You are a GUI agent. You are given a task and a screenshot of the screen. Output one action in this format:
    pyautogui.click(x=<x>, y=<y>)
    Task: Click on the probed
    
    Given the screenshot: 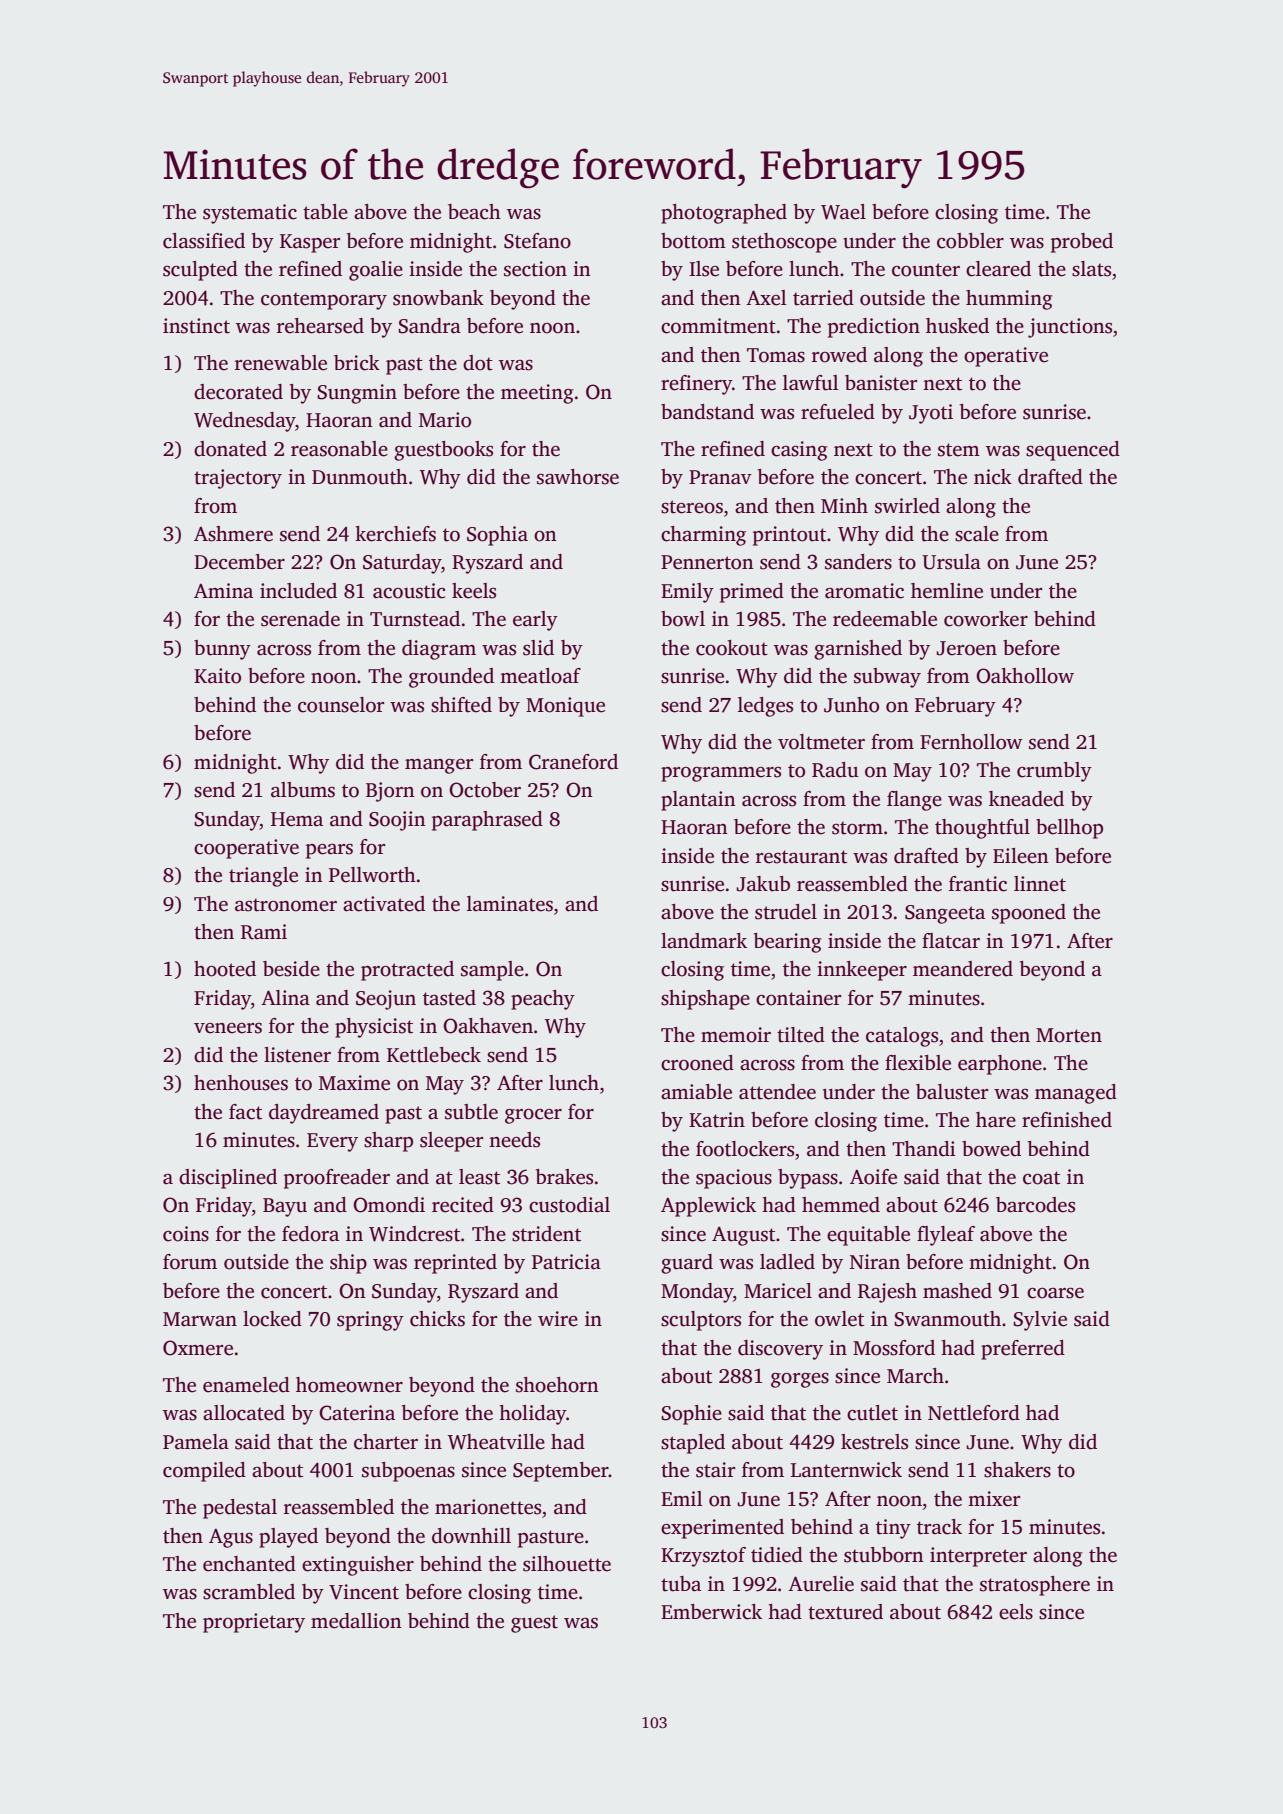 What is the action you would take?
    pyautogui.click(x=1082, y=243)
